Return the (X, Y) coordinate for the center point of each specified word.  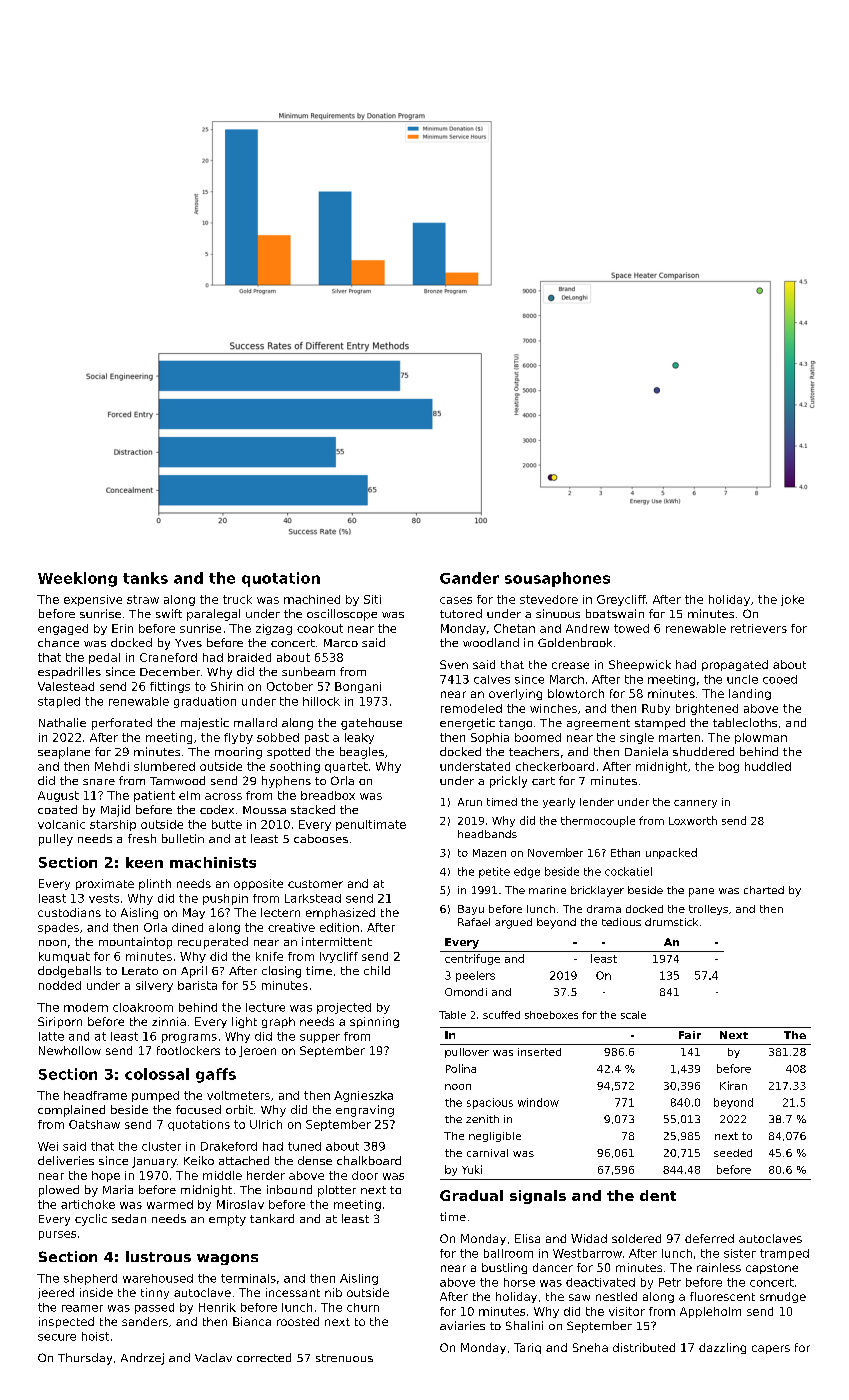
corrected (264, 1357)
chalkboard (369, 1160)
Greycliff (621, 600)
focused (198, 1109)
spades (58, 928)
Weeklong (77, 579)
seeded (733, 1153)
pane (701, 892)
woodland (491, 642)
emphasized (340, 913)
